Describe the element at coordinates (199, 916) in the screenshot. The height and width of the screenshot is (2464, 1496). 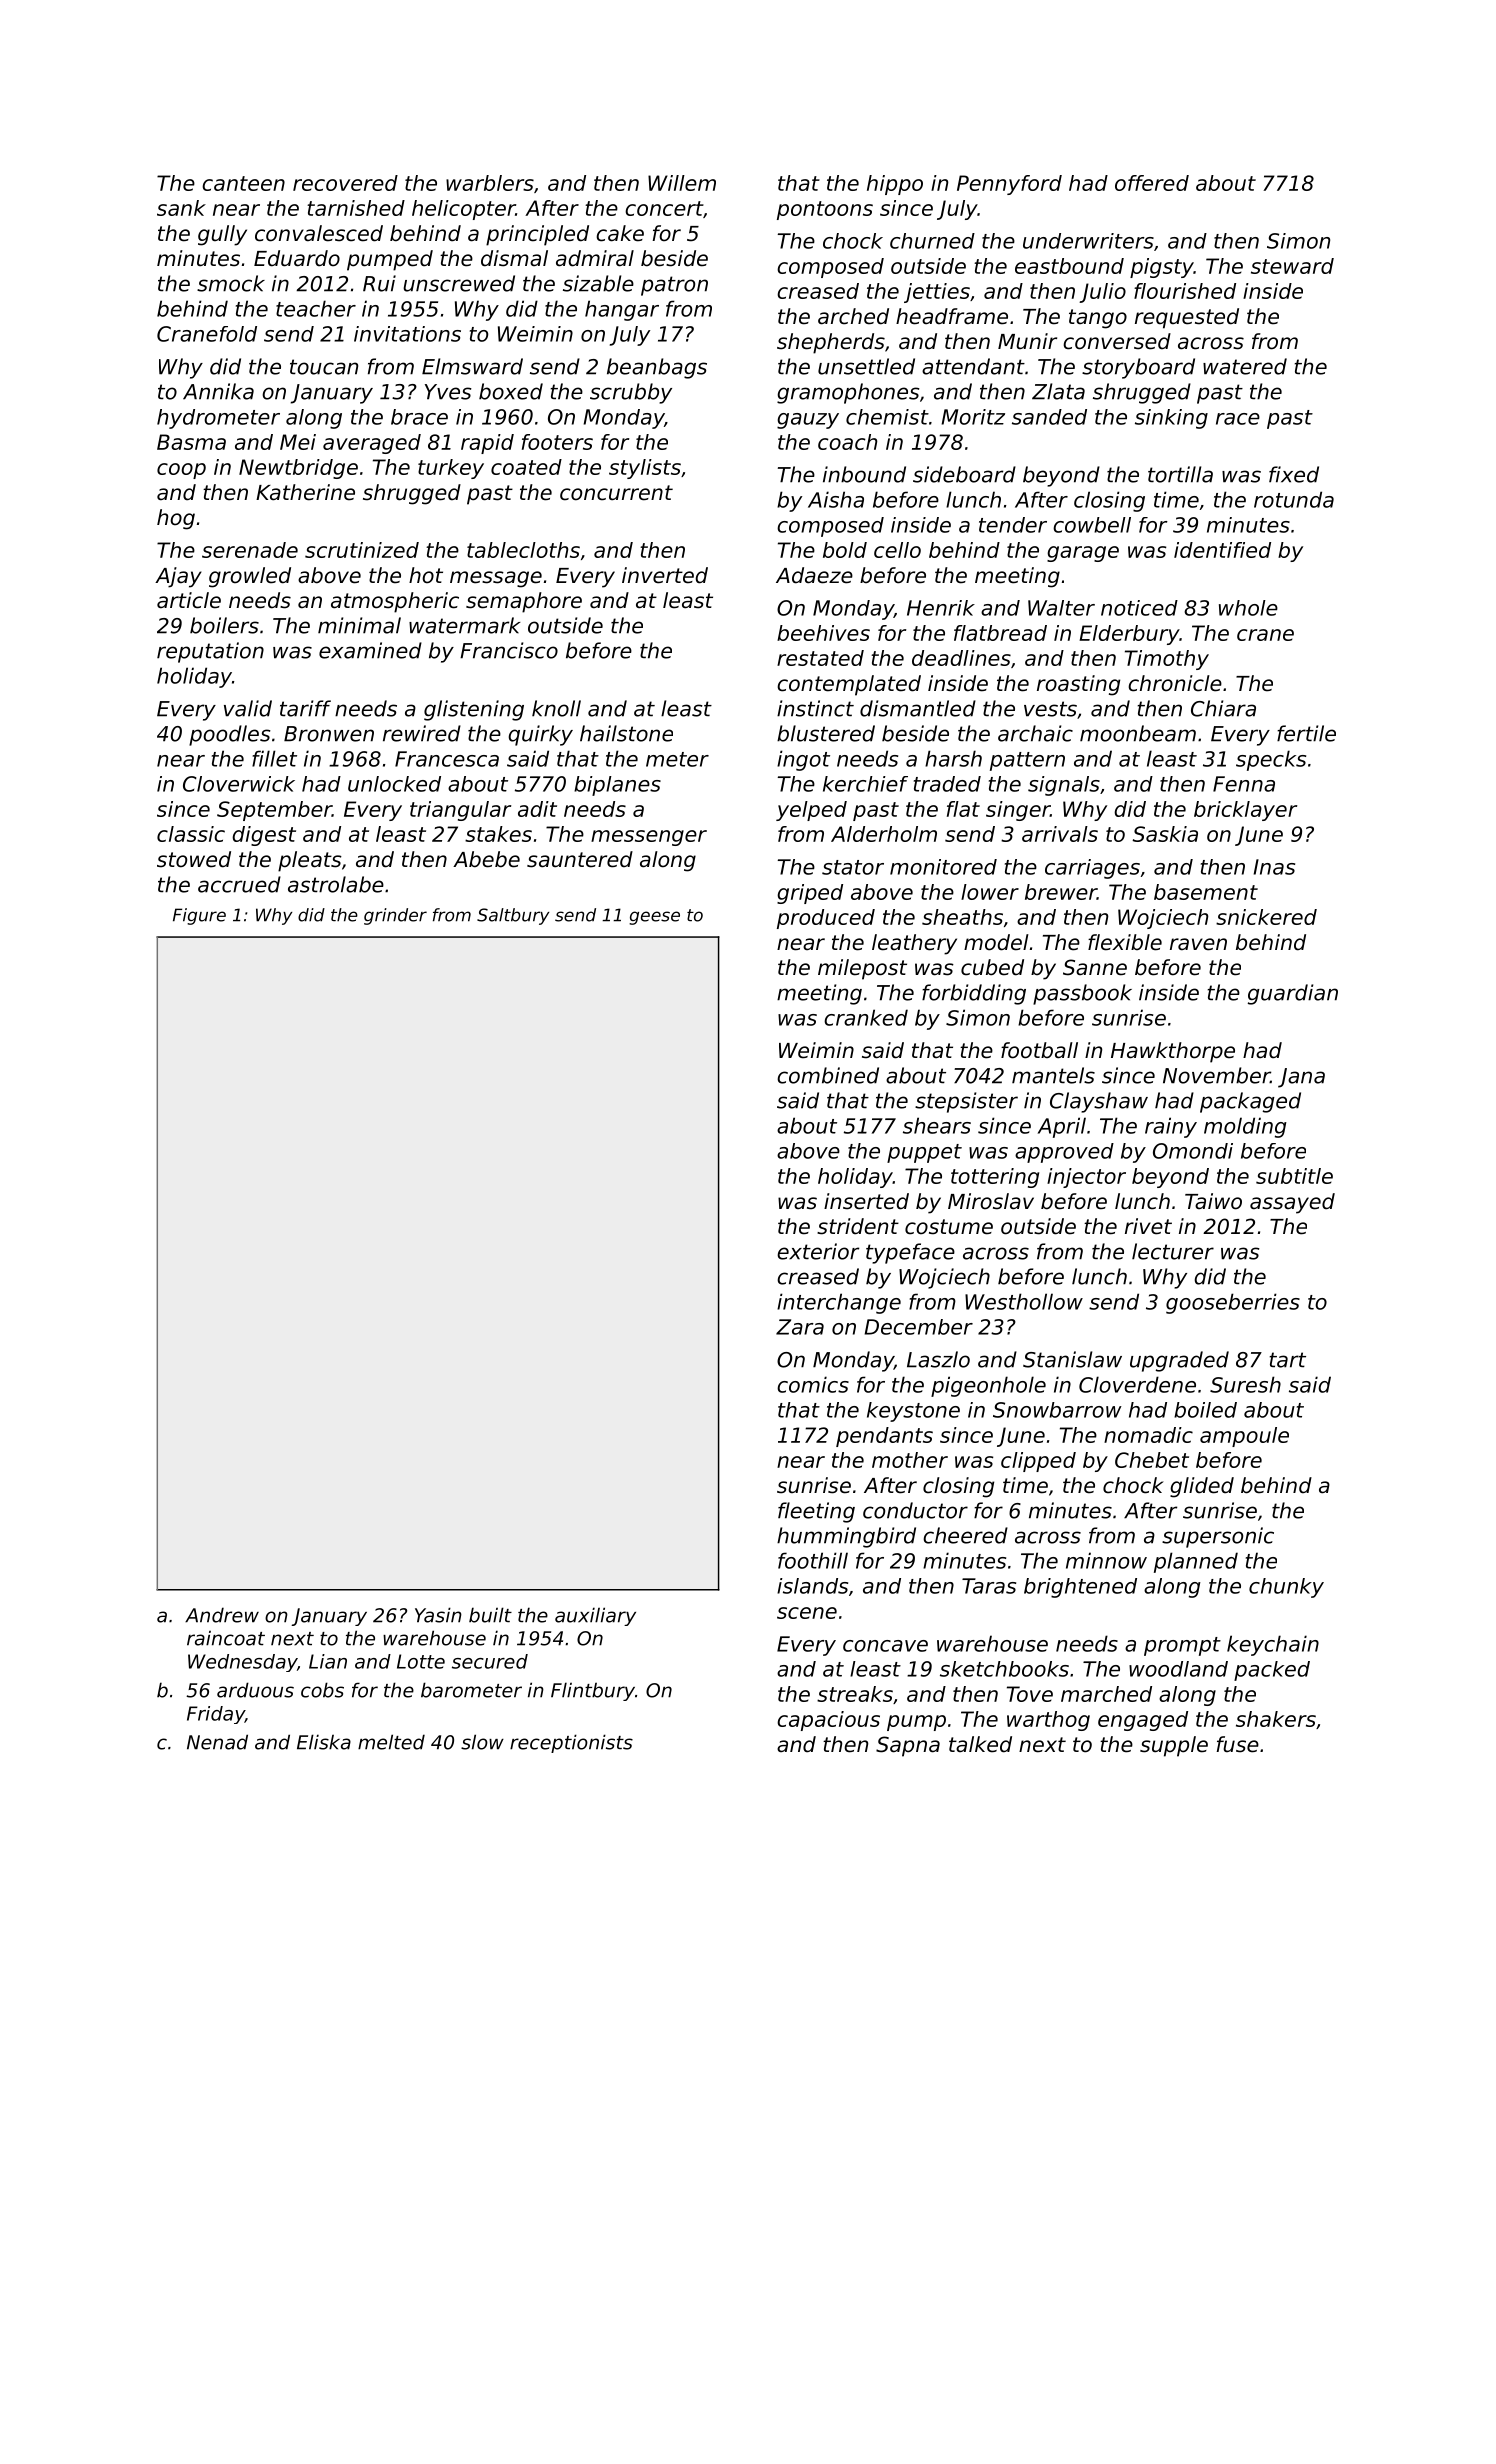
I see `Figure` at that location.
